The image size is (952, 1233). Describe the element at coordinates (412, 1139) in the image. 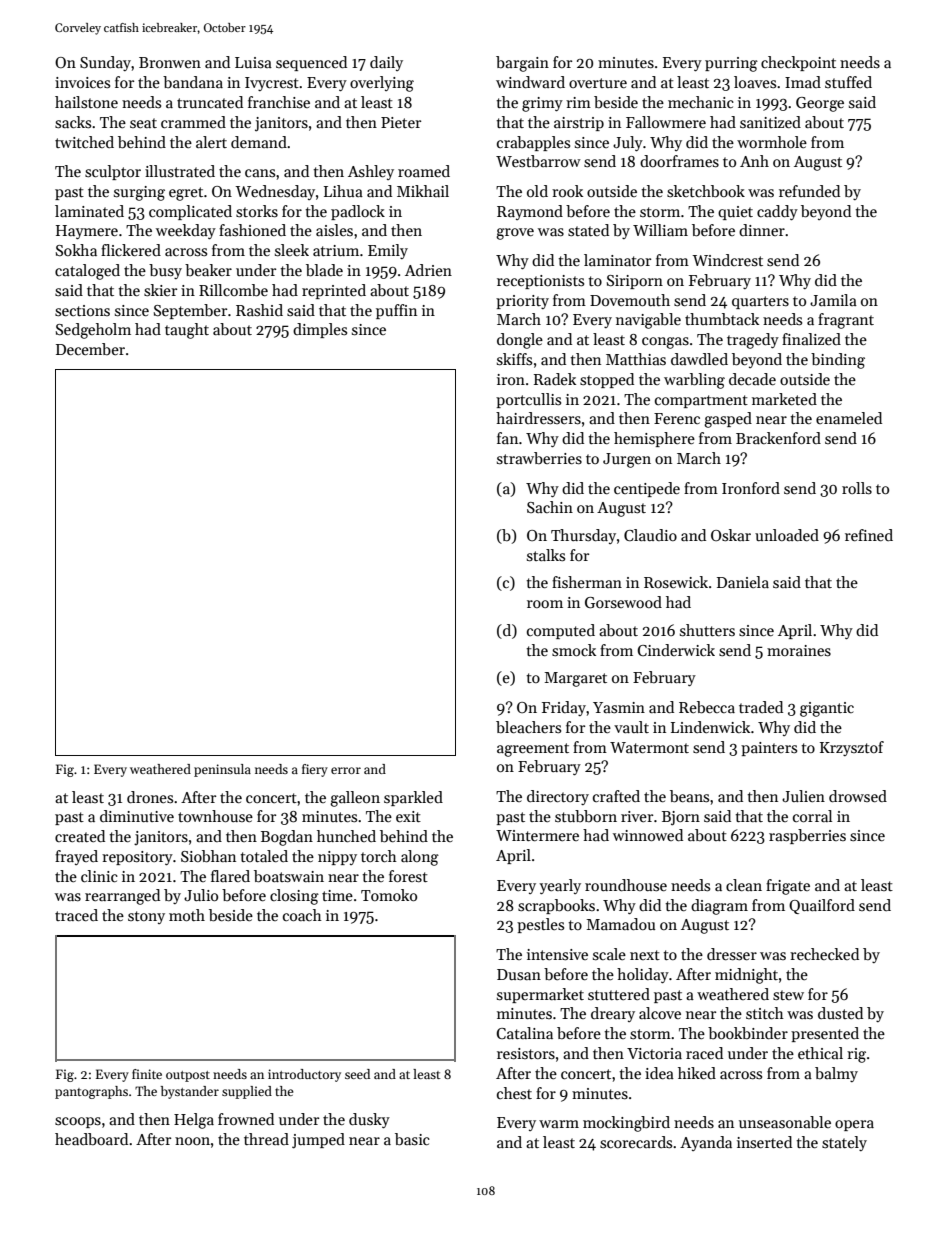

I see `basic` at that location.
